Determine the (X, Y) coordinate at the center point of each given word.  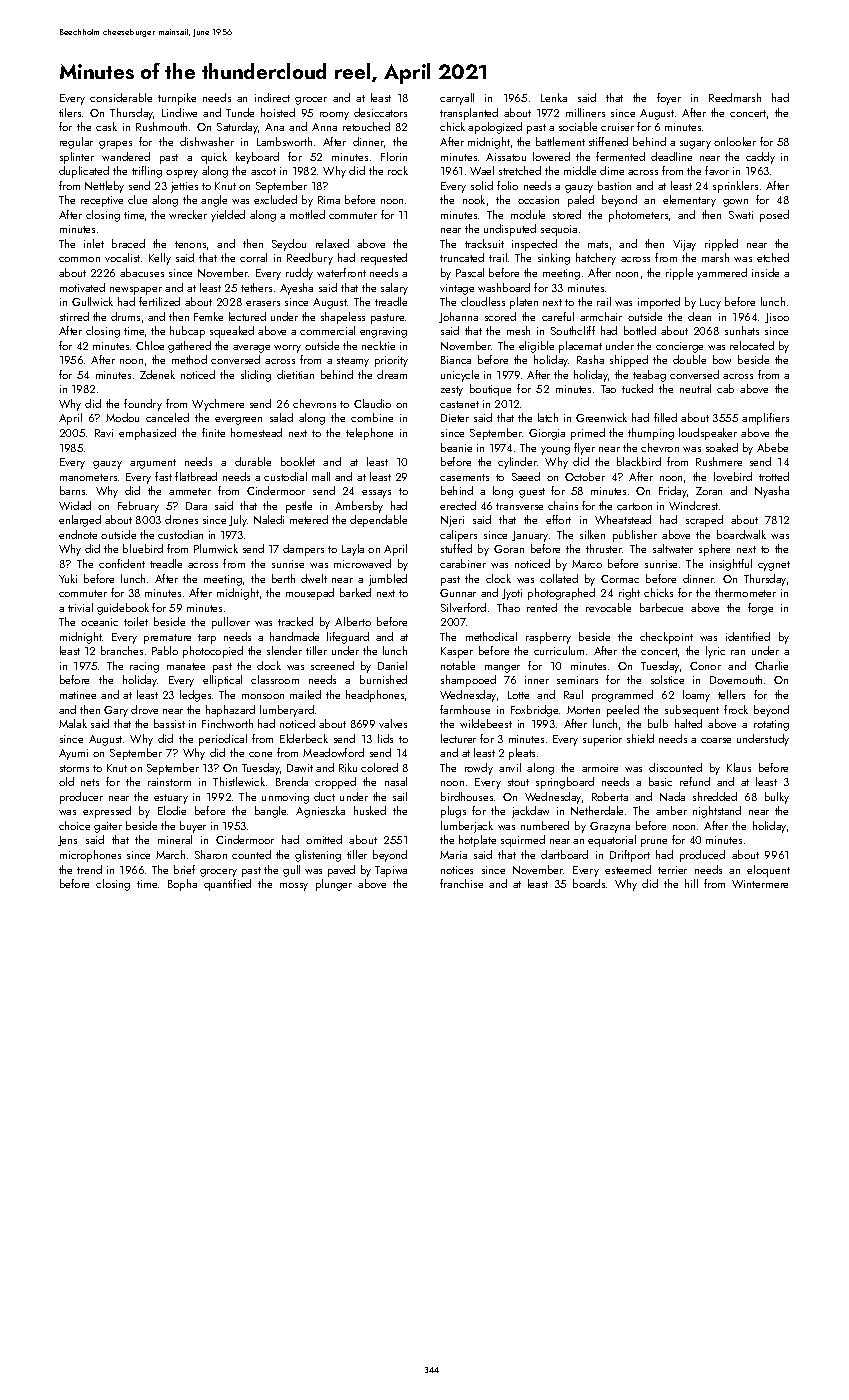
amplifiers (765, 419)
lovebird (733, 476)
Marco (587, 564)
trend (89, 869)
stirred (74, 316)
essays (376, 494)
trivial (80, 607)
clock (498, 578)
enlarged (80, 521)
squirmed (523, 841)
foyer (669, 99)
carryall (457, 99)
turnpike (177, 99)
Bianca (456, 360)
